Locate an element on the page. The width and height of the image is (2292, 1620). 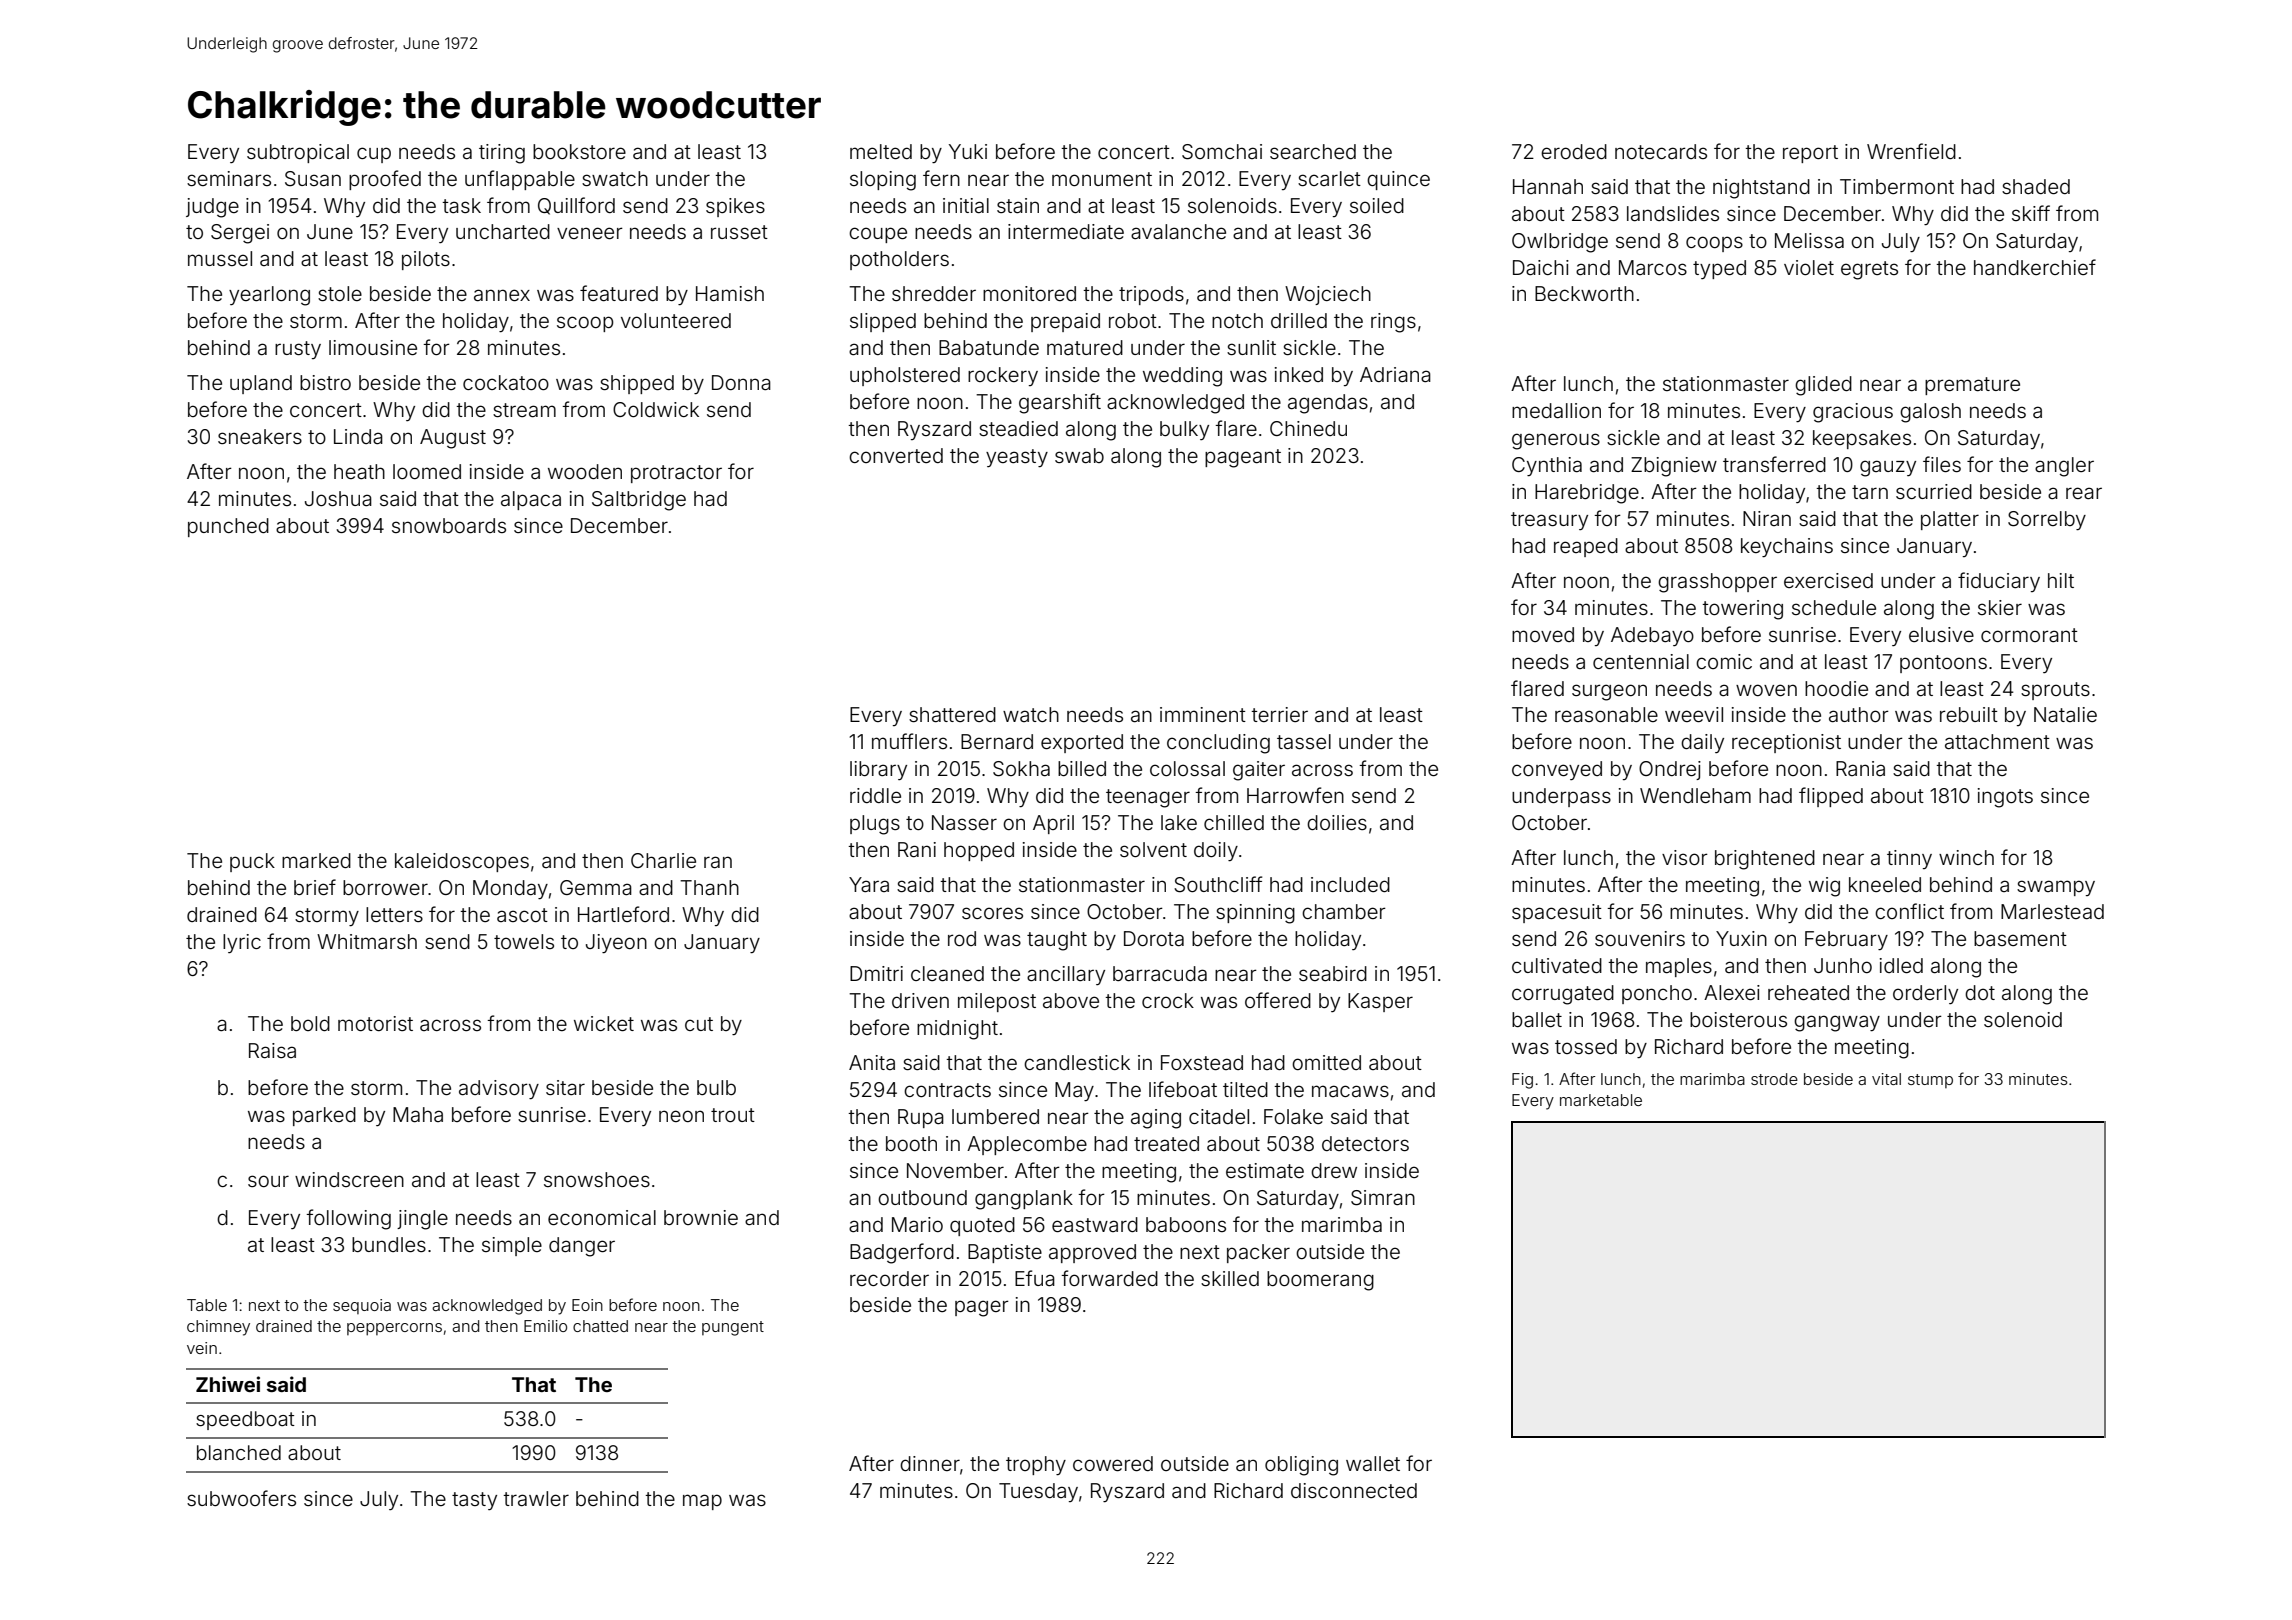
punched is located at coordinates (228, 527).
